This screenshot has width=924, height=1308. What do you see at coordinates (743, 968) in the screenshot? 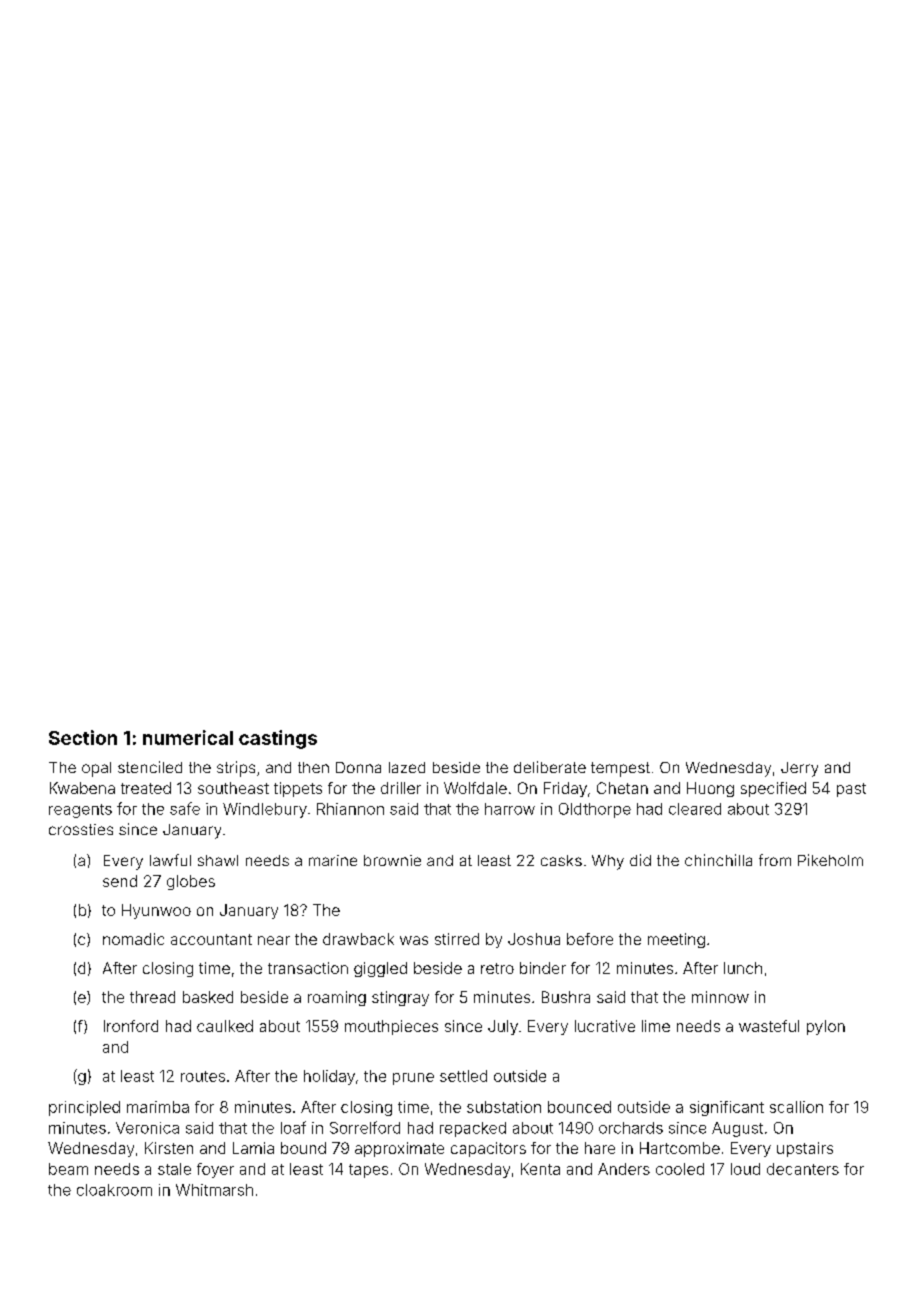
I see `lunch` at bounding box center [743, 968].
